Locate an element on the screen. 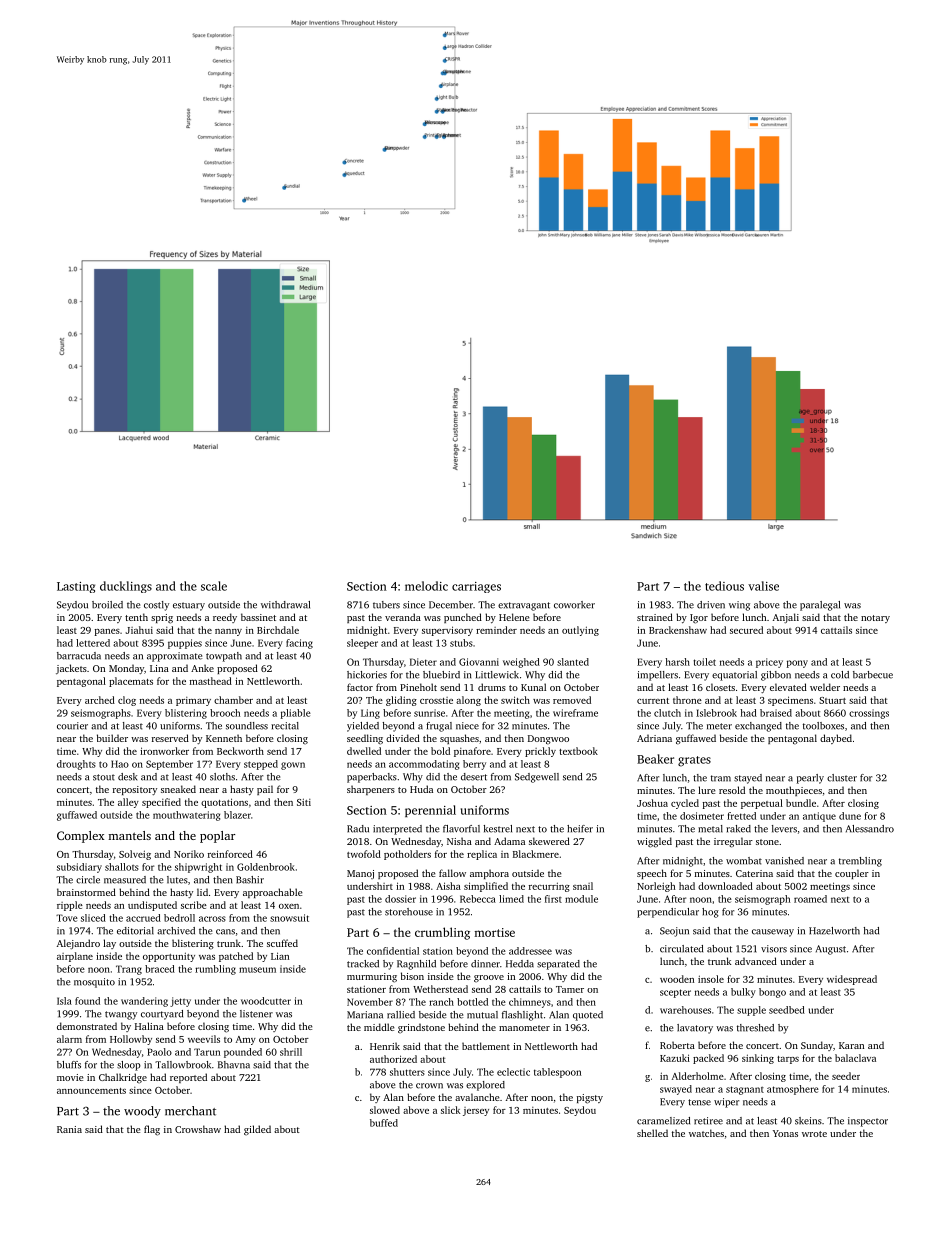 The image size is (952, 1233). battlement is located at coordinates (486, 1046).
